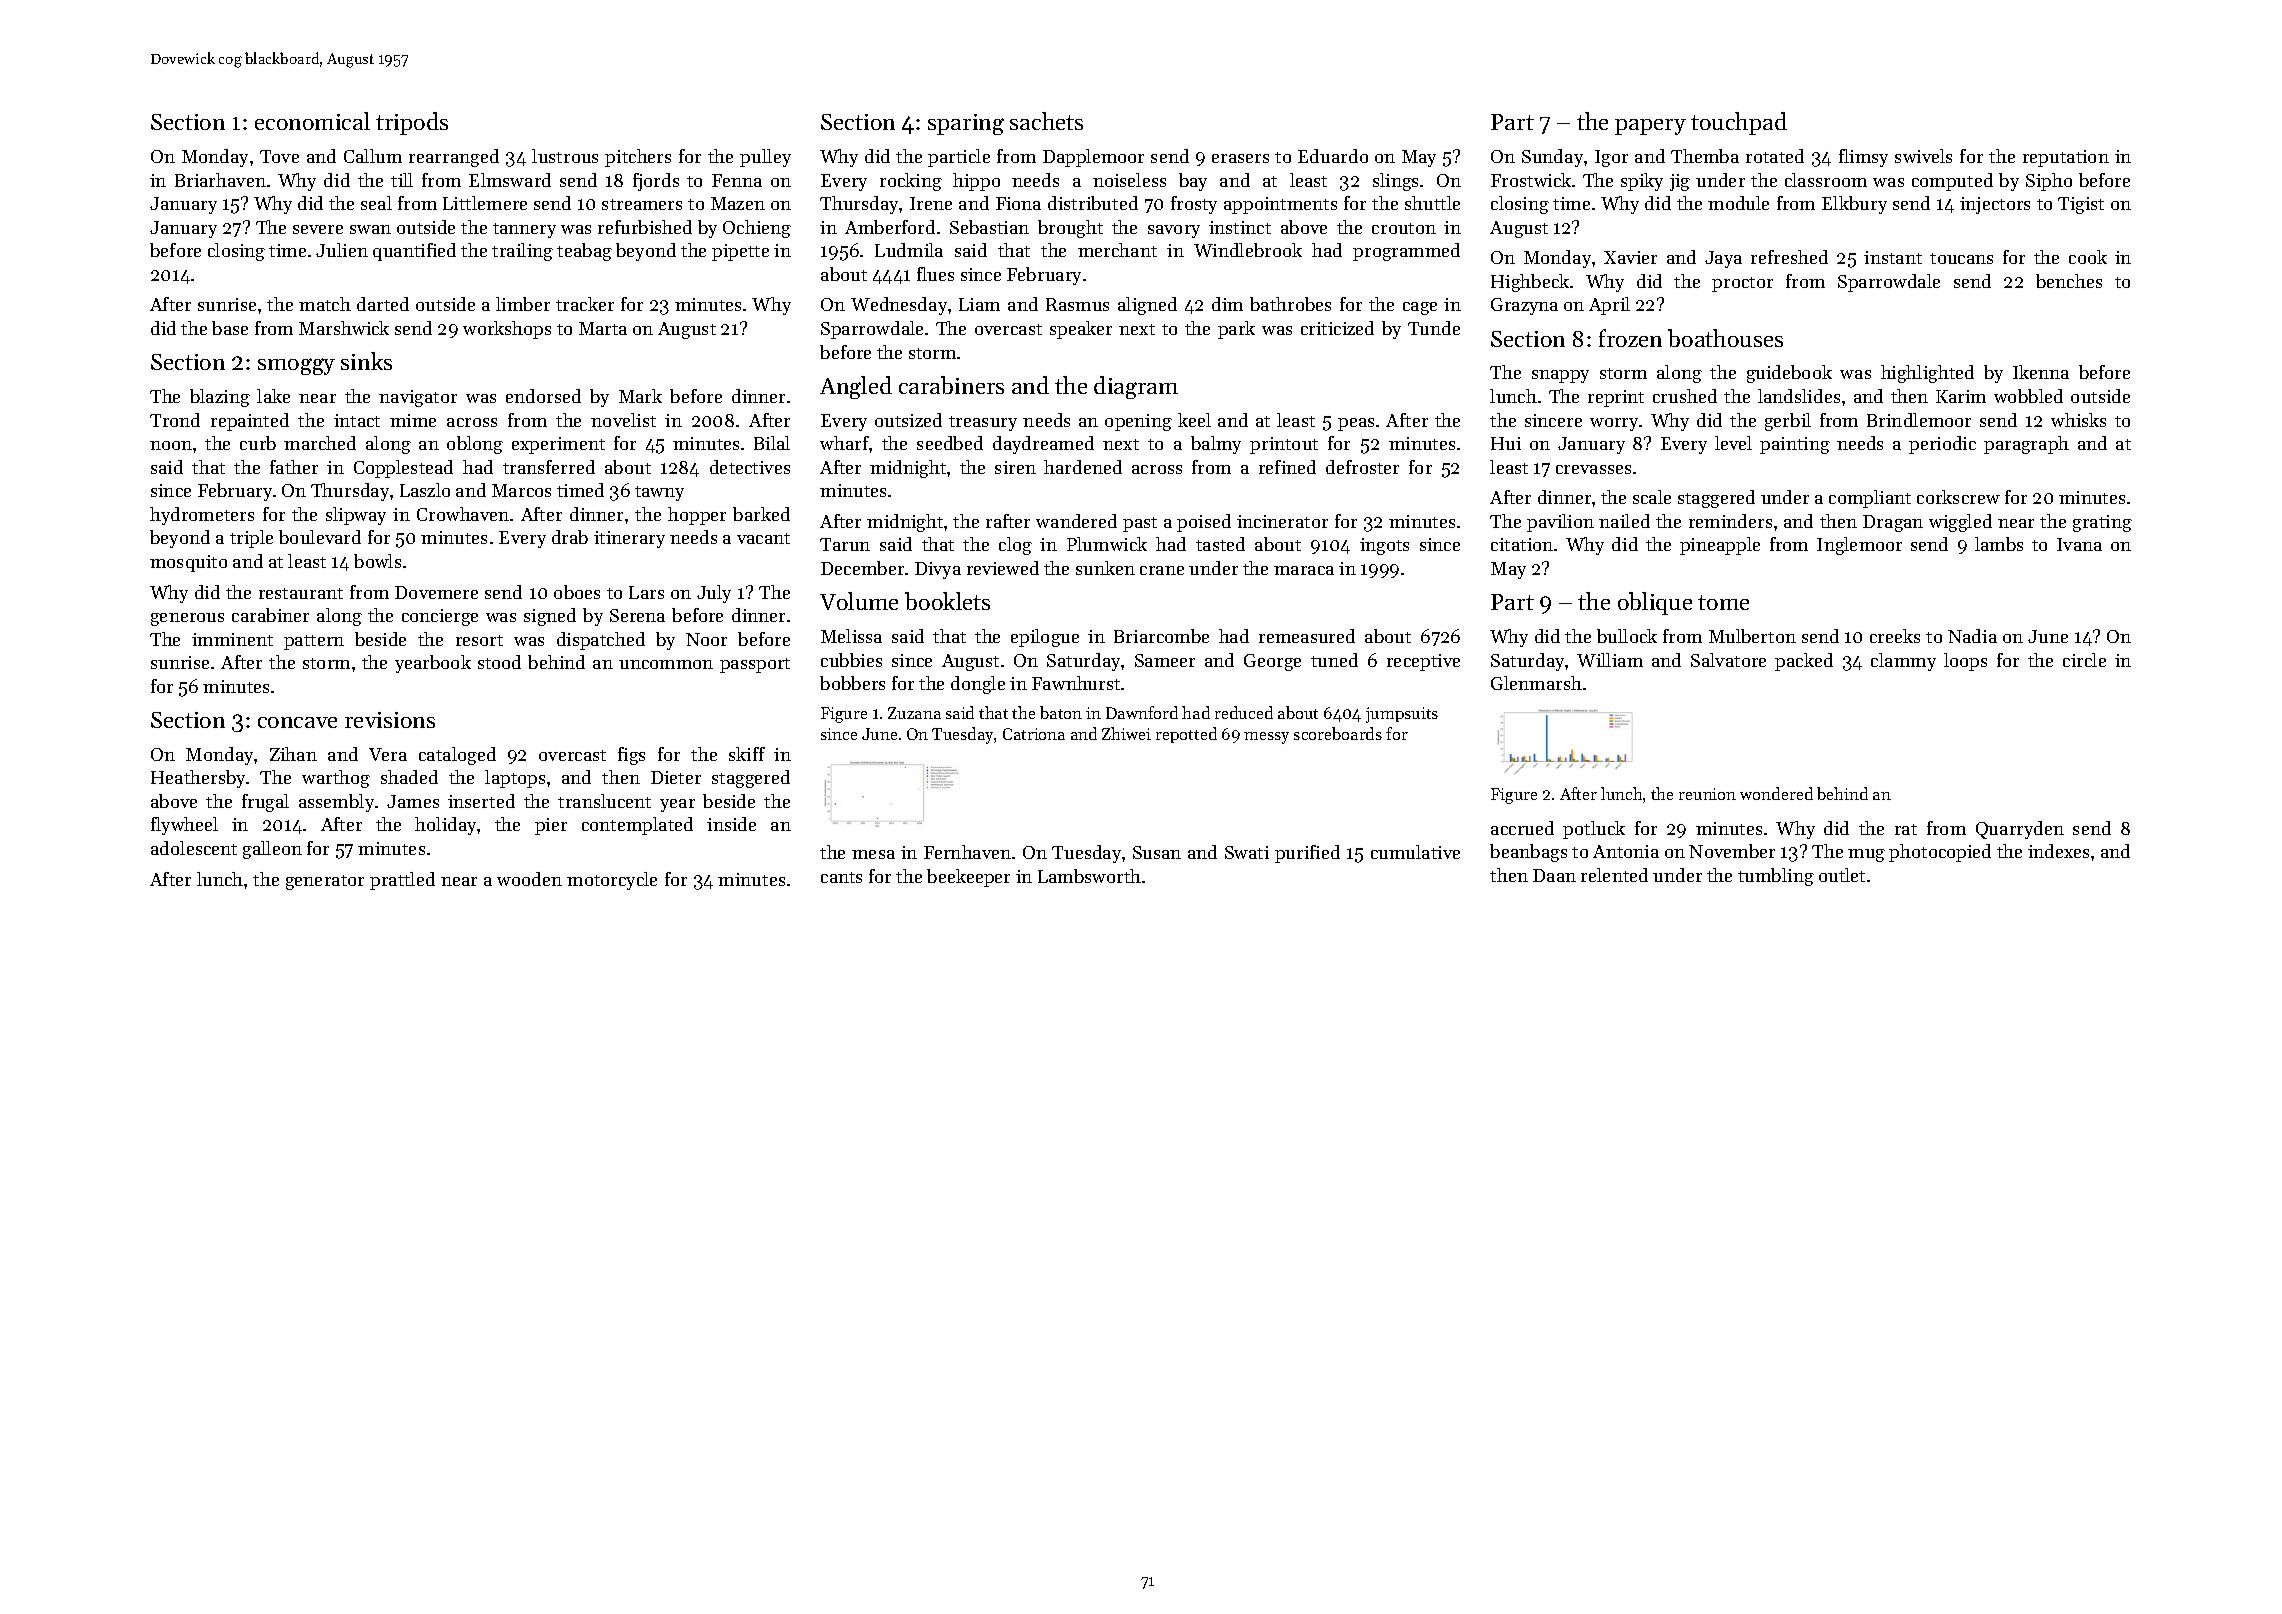 This image has width=2282, height=1614. Describe the element at coordinates (966, 124) in the image. I see `sparing` at that location.
